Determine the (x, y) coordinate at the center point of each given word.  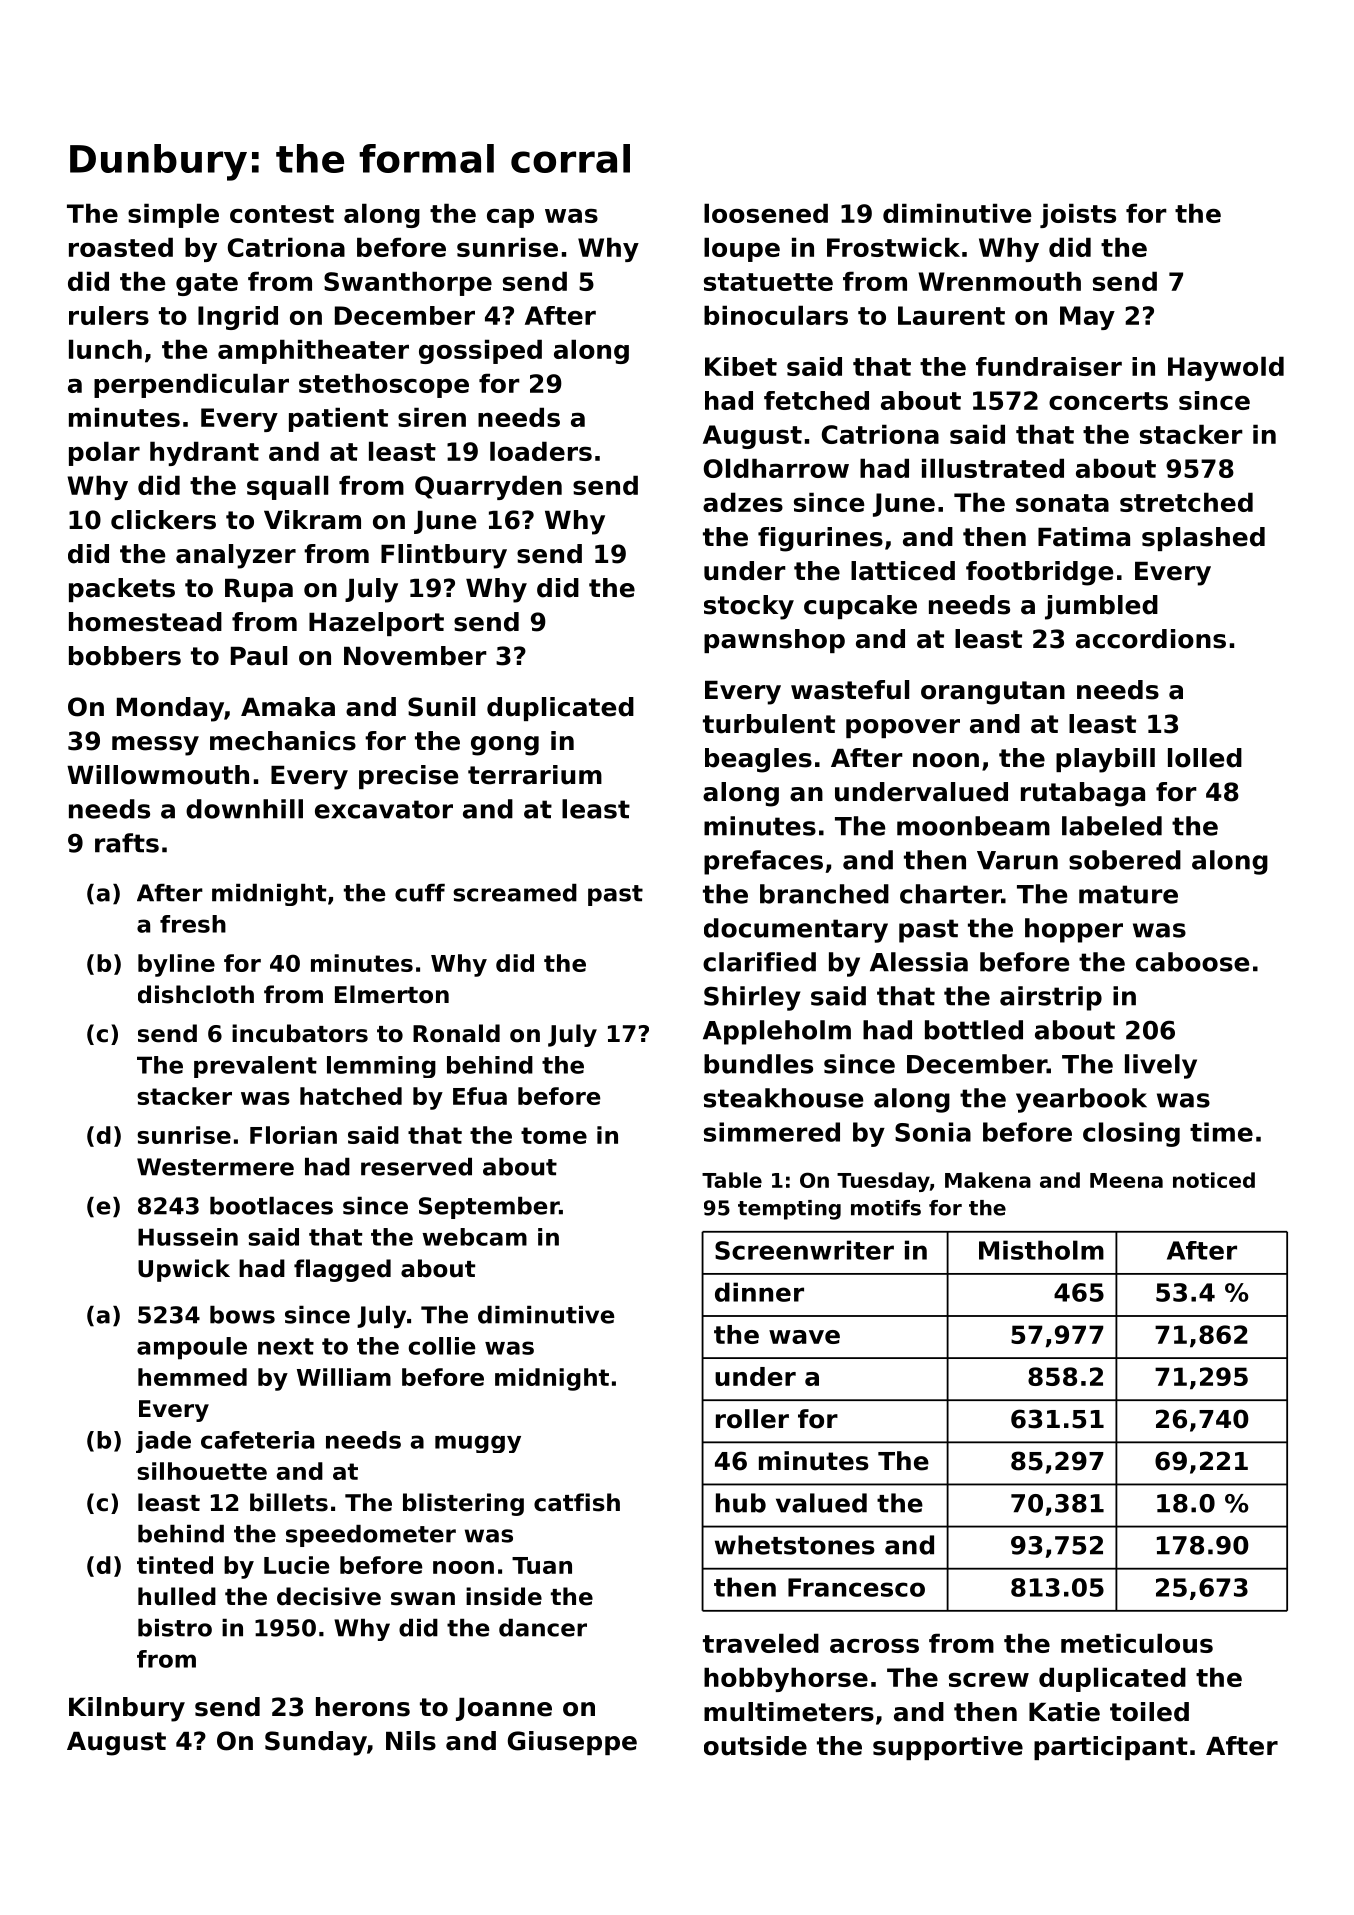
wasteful (850, 690)
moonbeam (973, 826)
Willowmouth (158, 775)
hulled (177, 1596)
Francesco (856, 1587)
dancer (543, 1628)
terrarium (535, 775)
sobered (1125, 860)
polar (104, 453)
